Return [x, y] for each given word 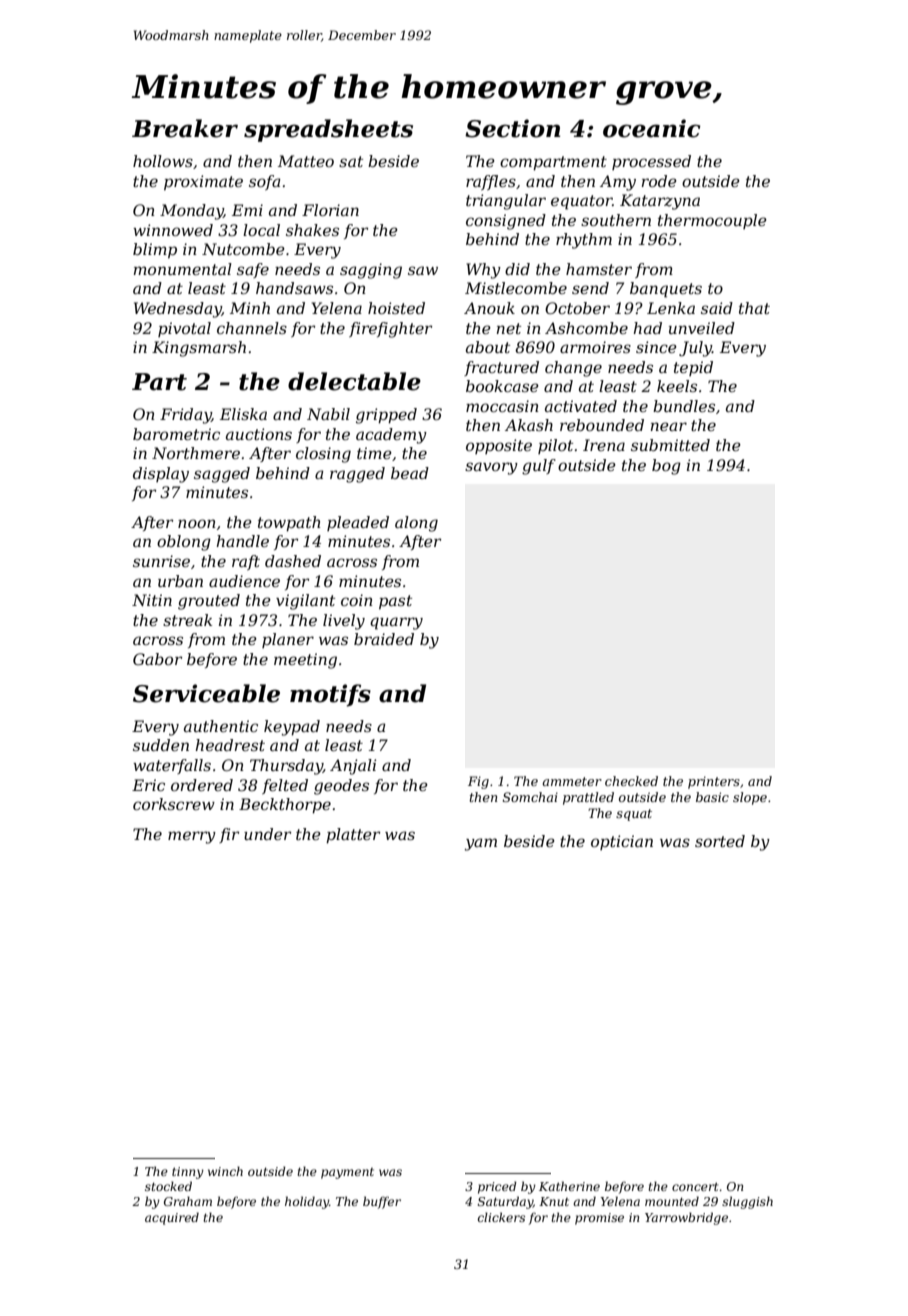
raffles [491, 182]
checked [631, 781]
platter [353, 836]
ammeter [572, 781]
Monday [192, 212]
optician [622, 842]
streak [187, 620]
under [267, 834]
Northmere [196, 453]
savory [491, 468]
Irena [604, 445]
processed [651, 162]
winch [225, 1171]
